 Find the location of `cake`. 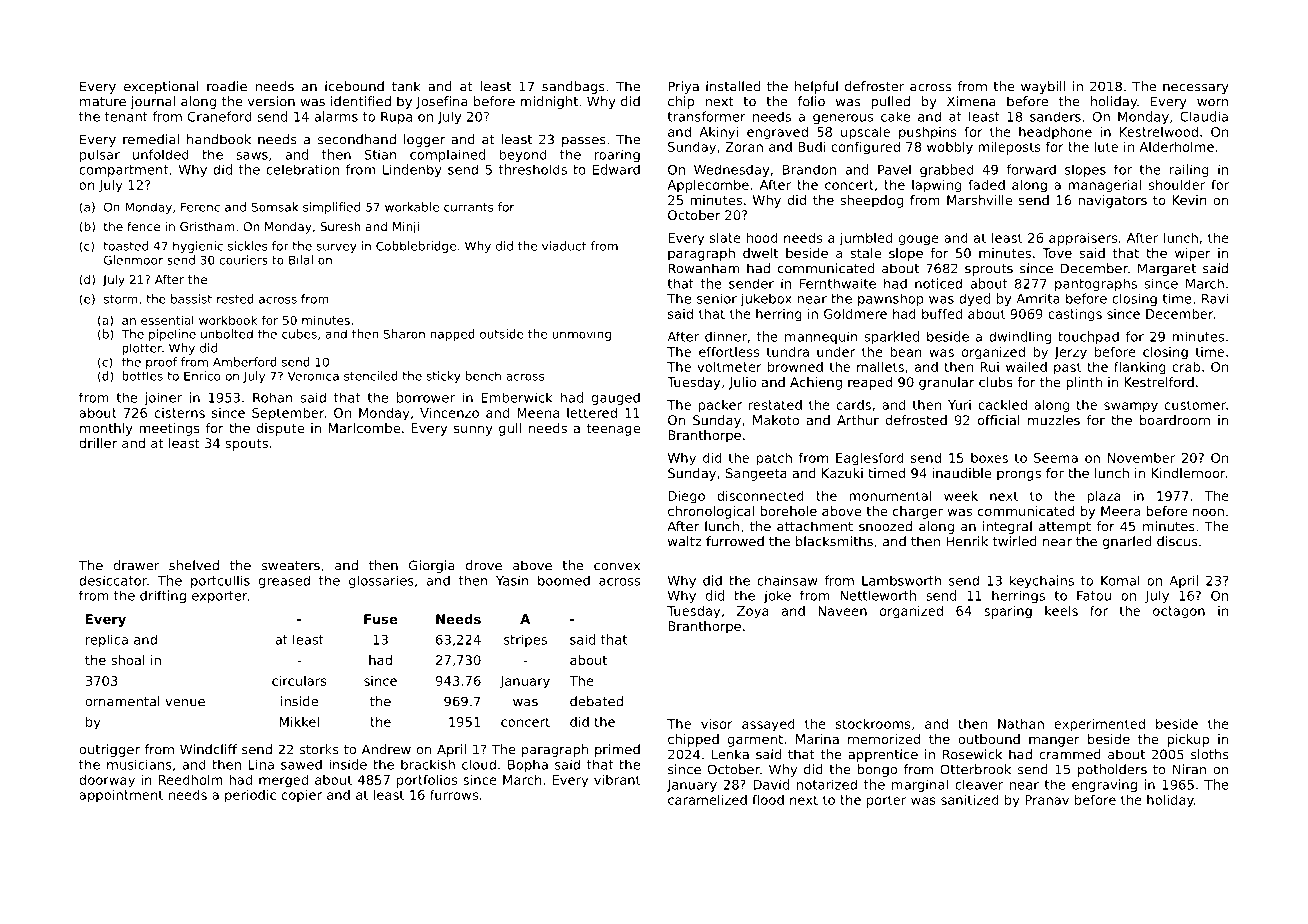

cake is located at coordinates (895, 116).
